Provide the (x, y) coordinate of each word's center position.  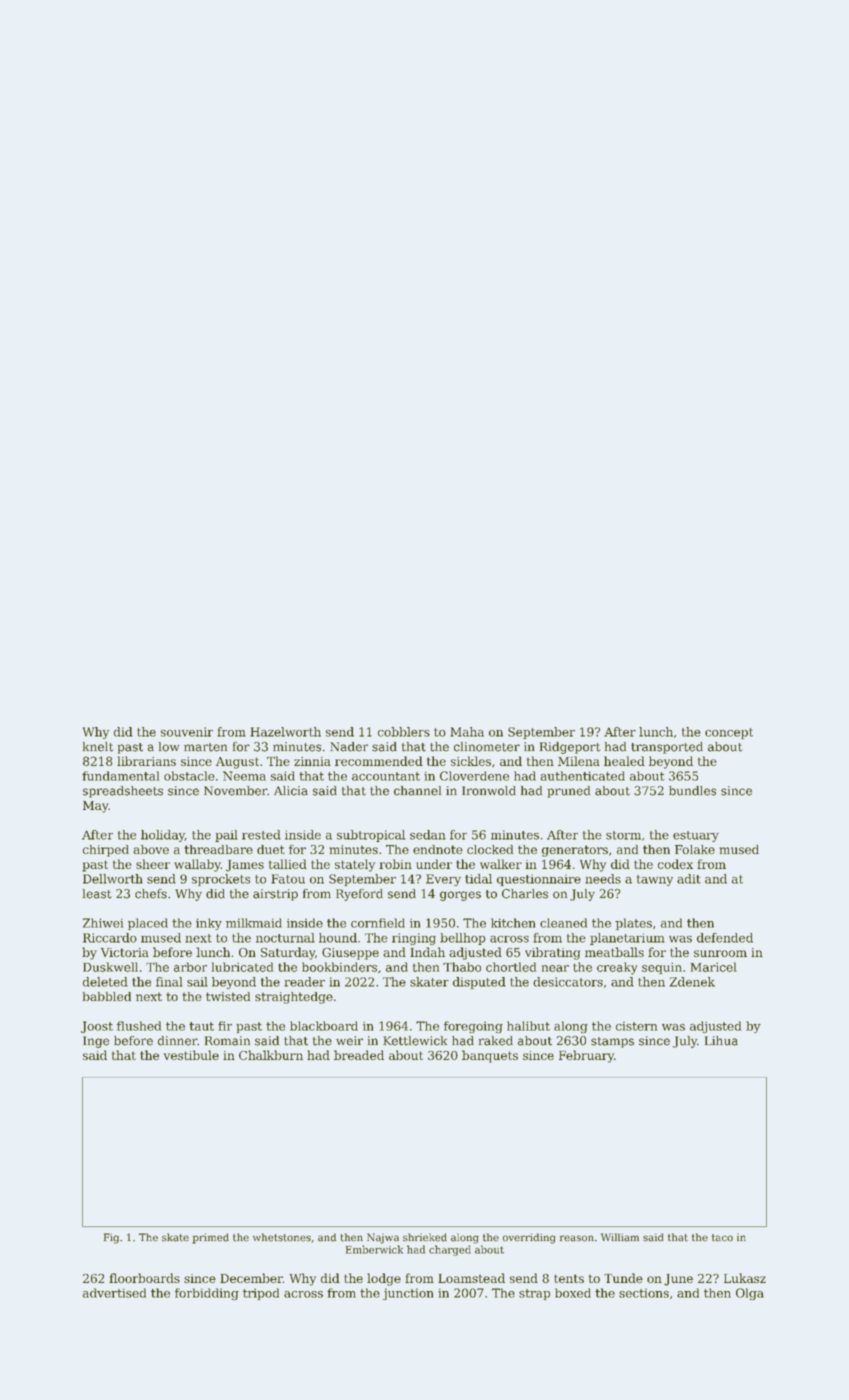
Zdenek (692, 982)
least (97, 894)
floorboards (144, 1278)
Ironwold (489, 791)
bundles (692, 791)
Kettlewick (415, 1041)
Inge (96, 1042)
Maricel (714, 967)
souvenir (187, 732)
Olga (750, 1294)
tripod (261, 1294)
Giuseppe (350, 954)
